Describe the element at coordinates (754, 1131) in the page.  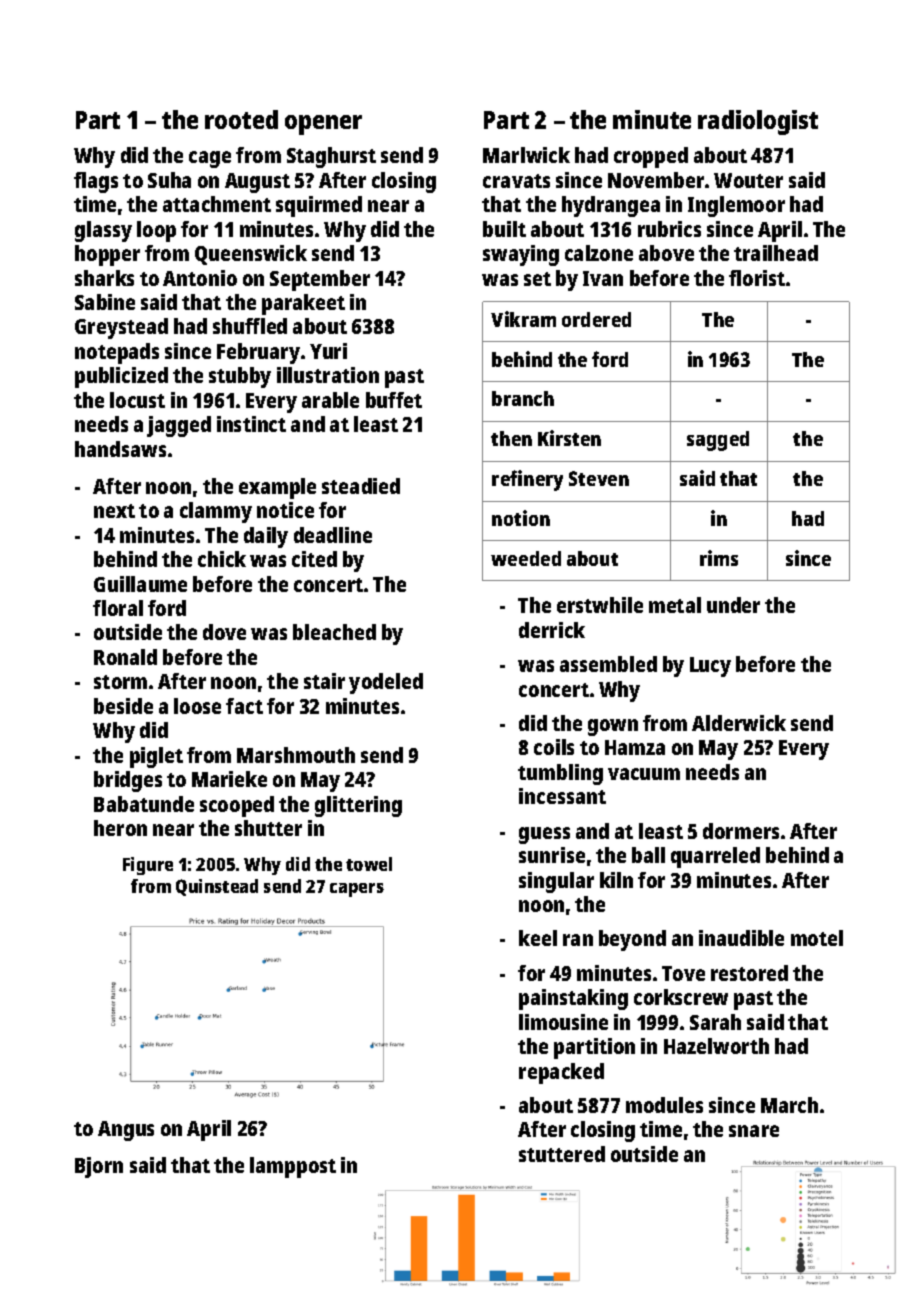
I see `snare` at that location.
